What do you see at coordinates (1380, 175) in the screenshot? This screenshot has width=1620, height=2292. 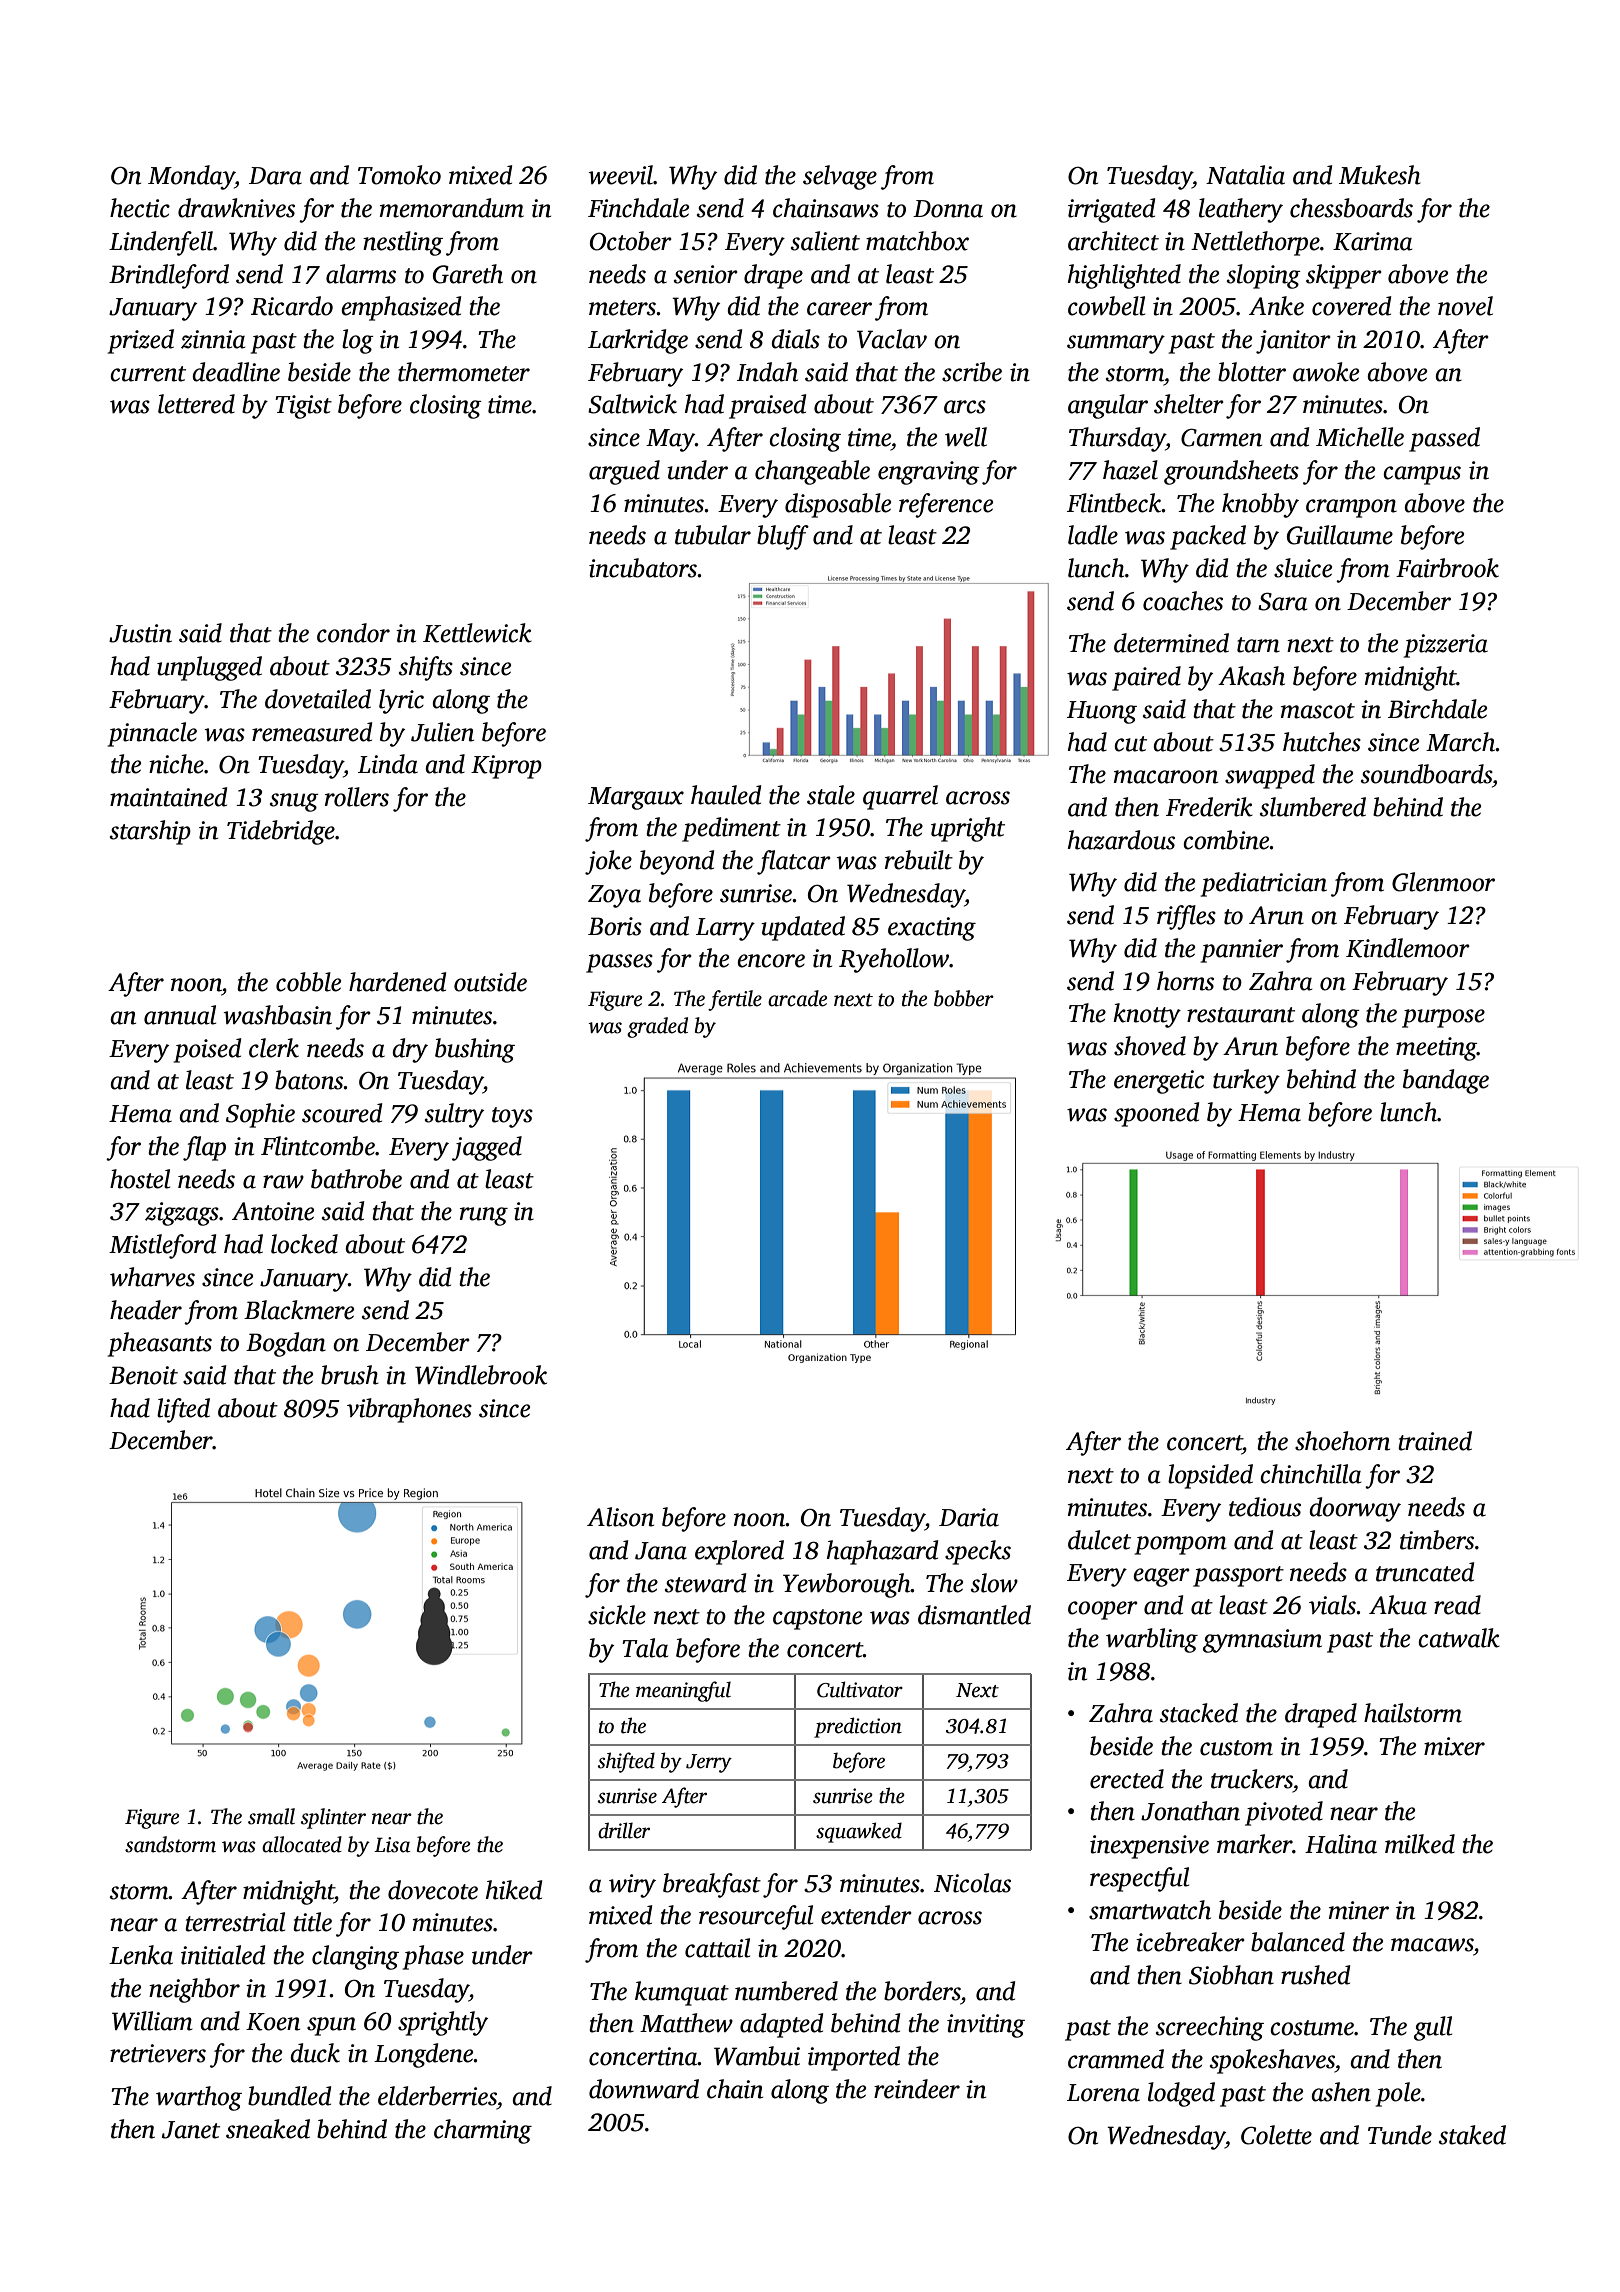 I see `Mukesh` at bounding box center [1380, 175].
